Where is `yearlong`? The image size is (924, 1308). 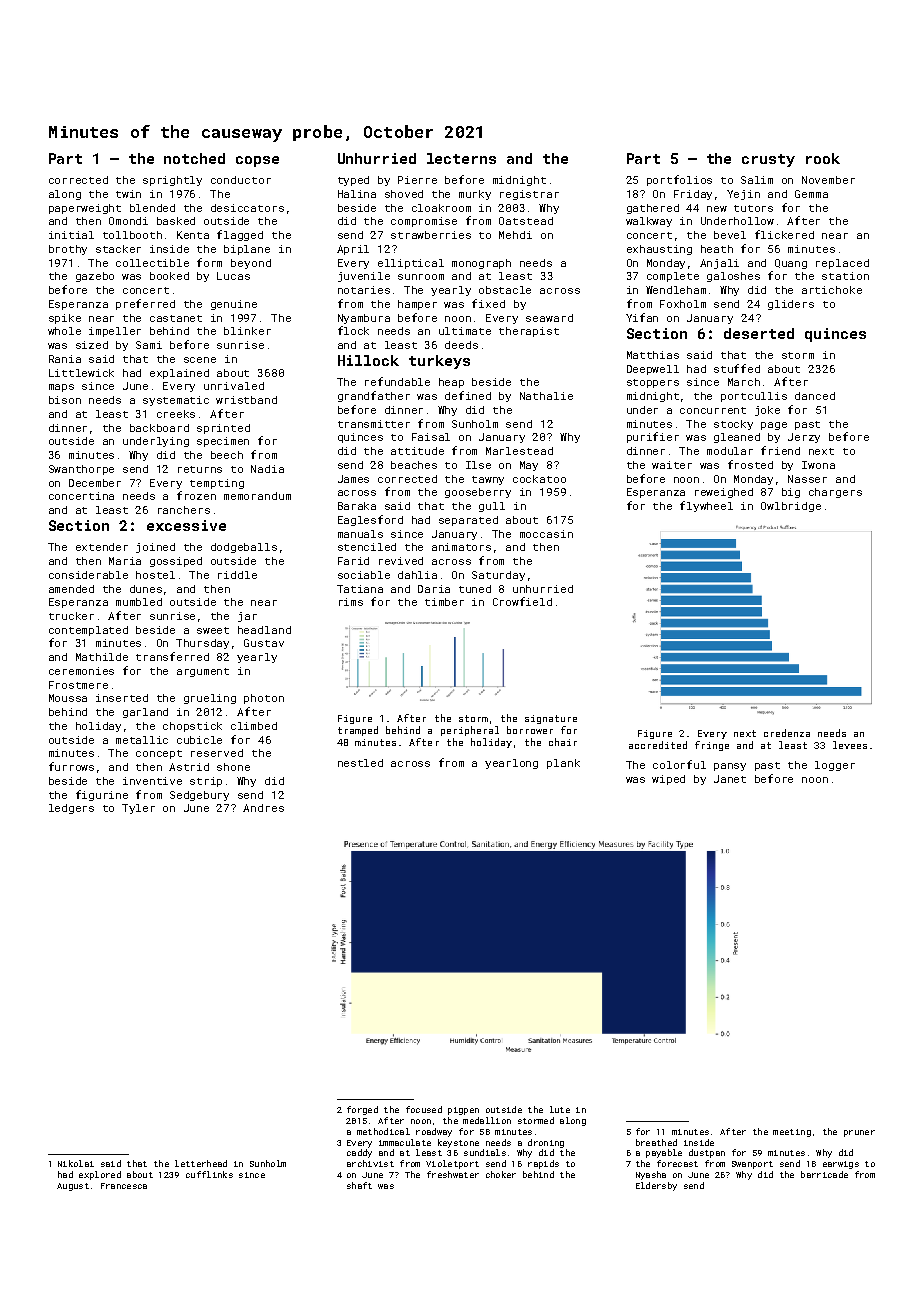
yearlong is located at coordinates (511, 764).
